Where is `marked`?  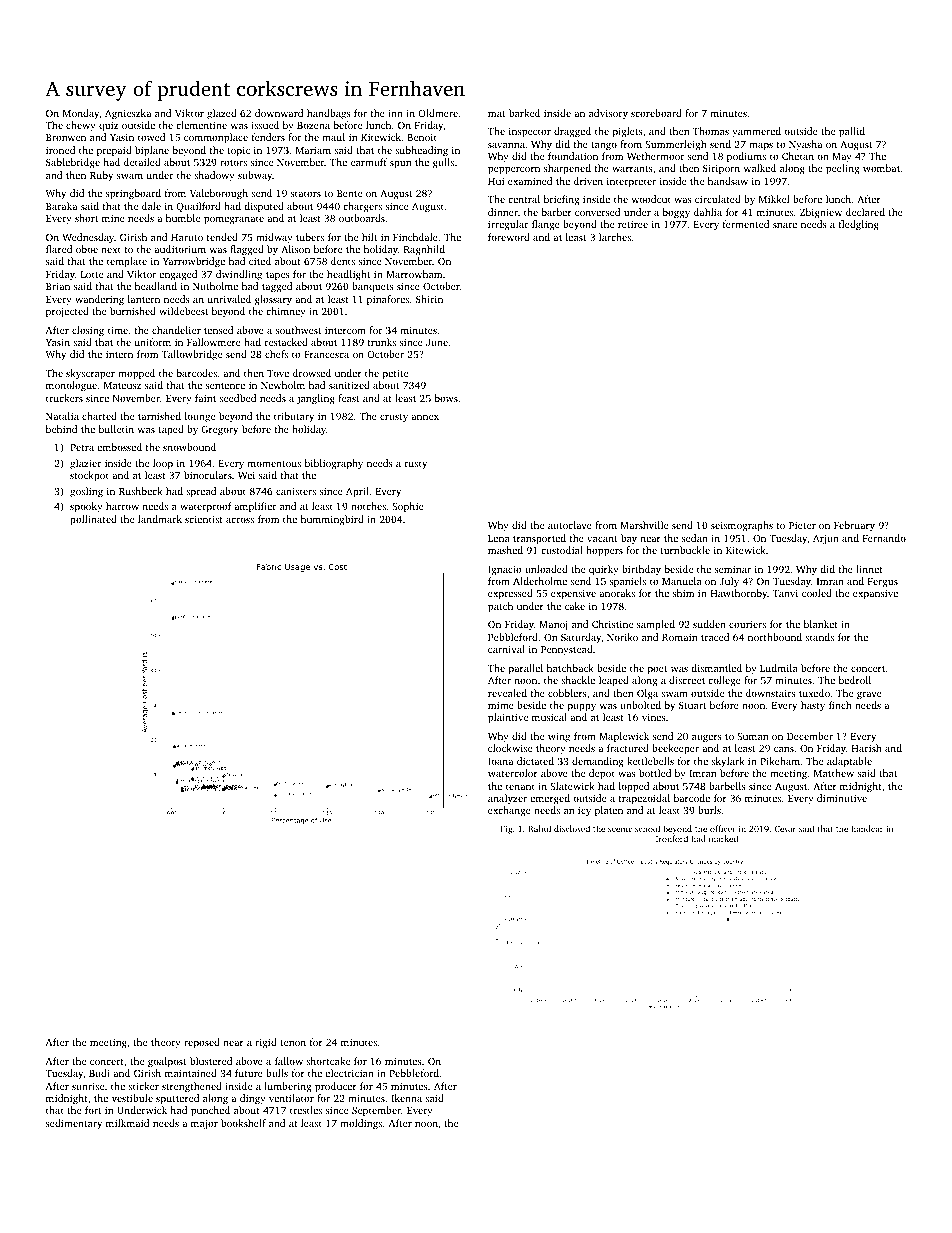 marked is located at coordinates (723, 838).
